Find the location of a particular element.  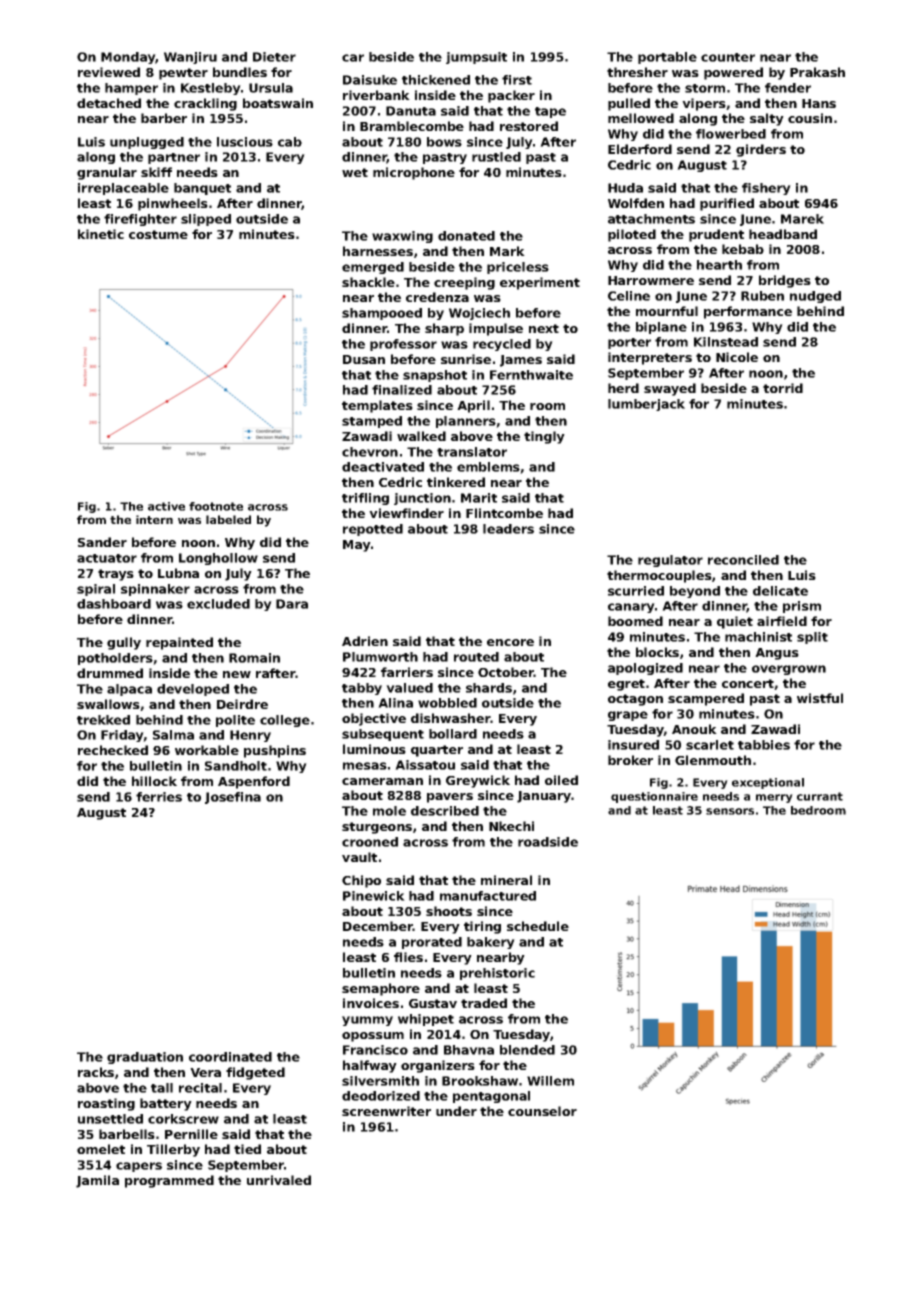

deactivated is located at coordinates (383, 467).
